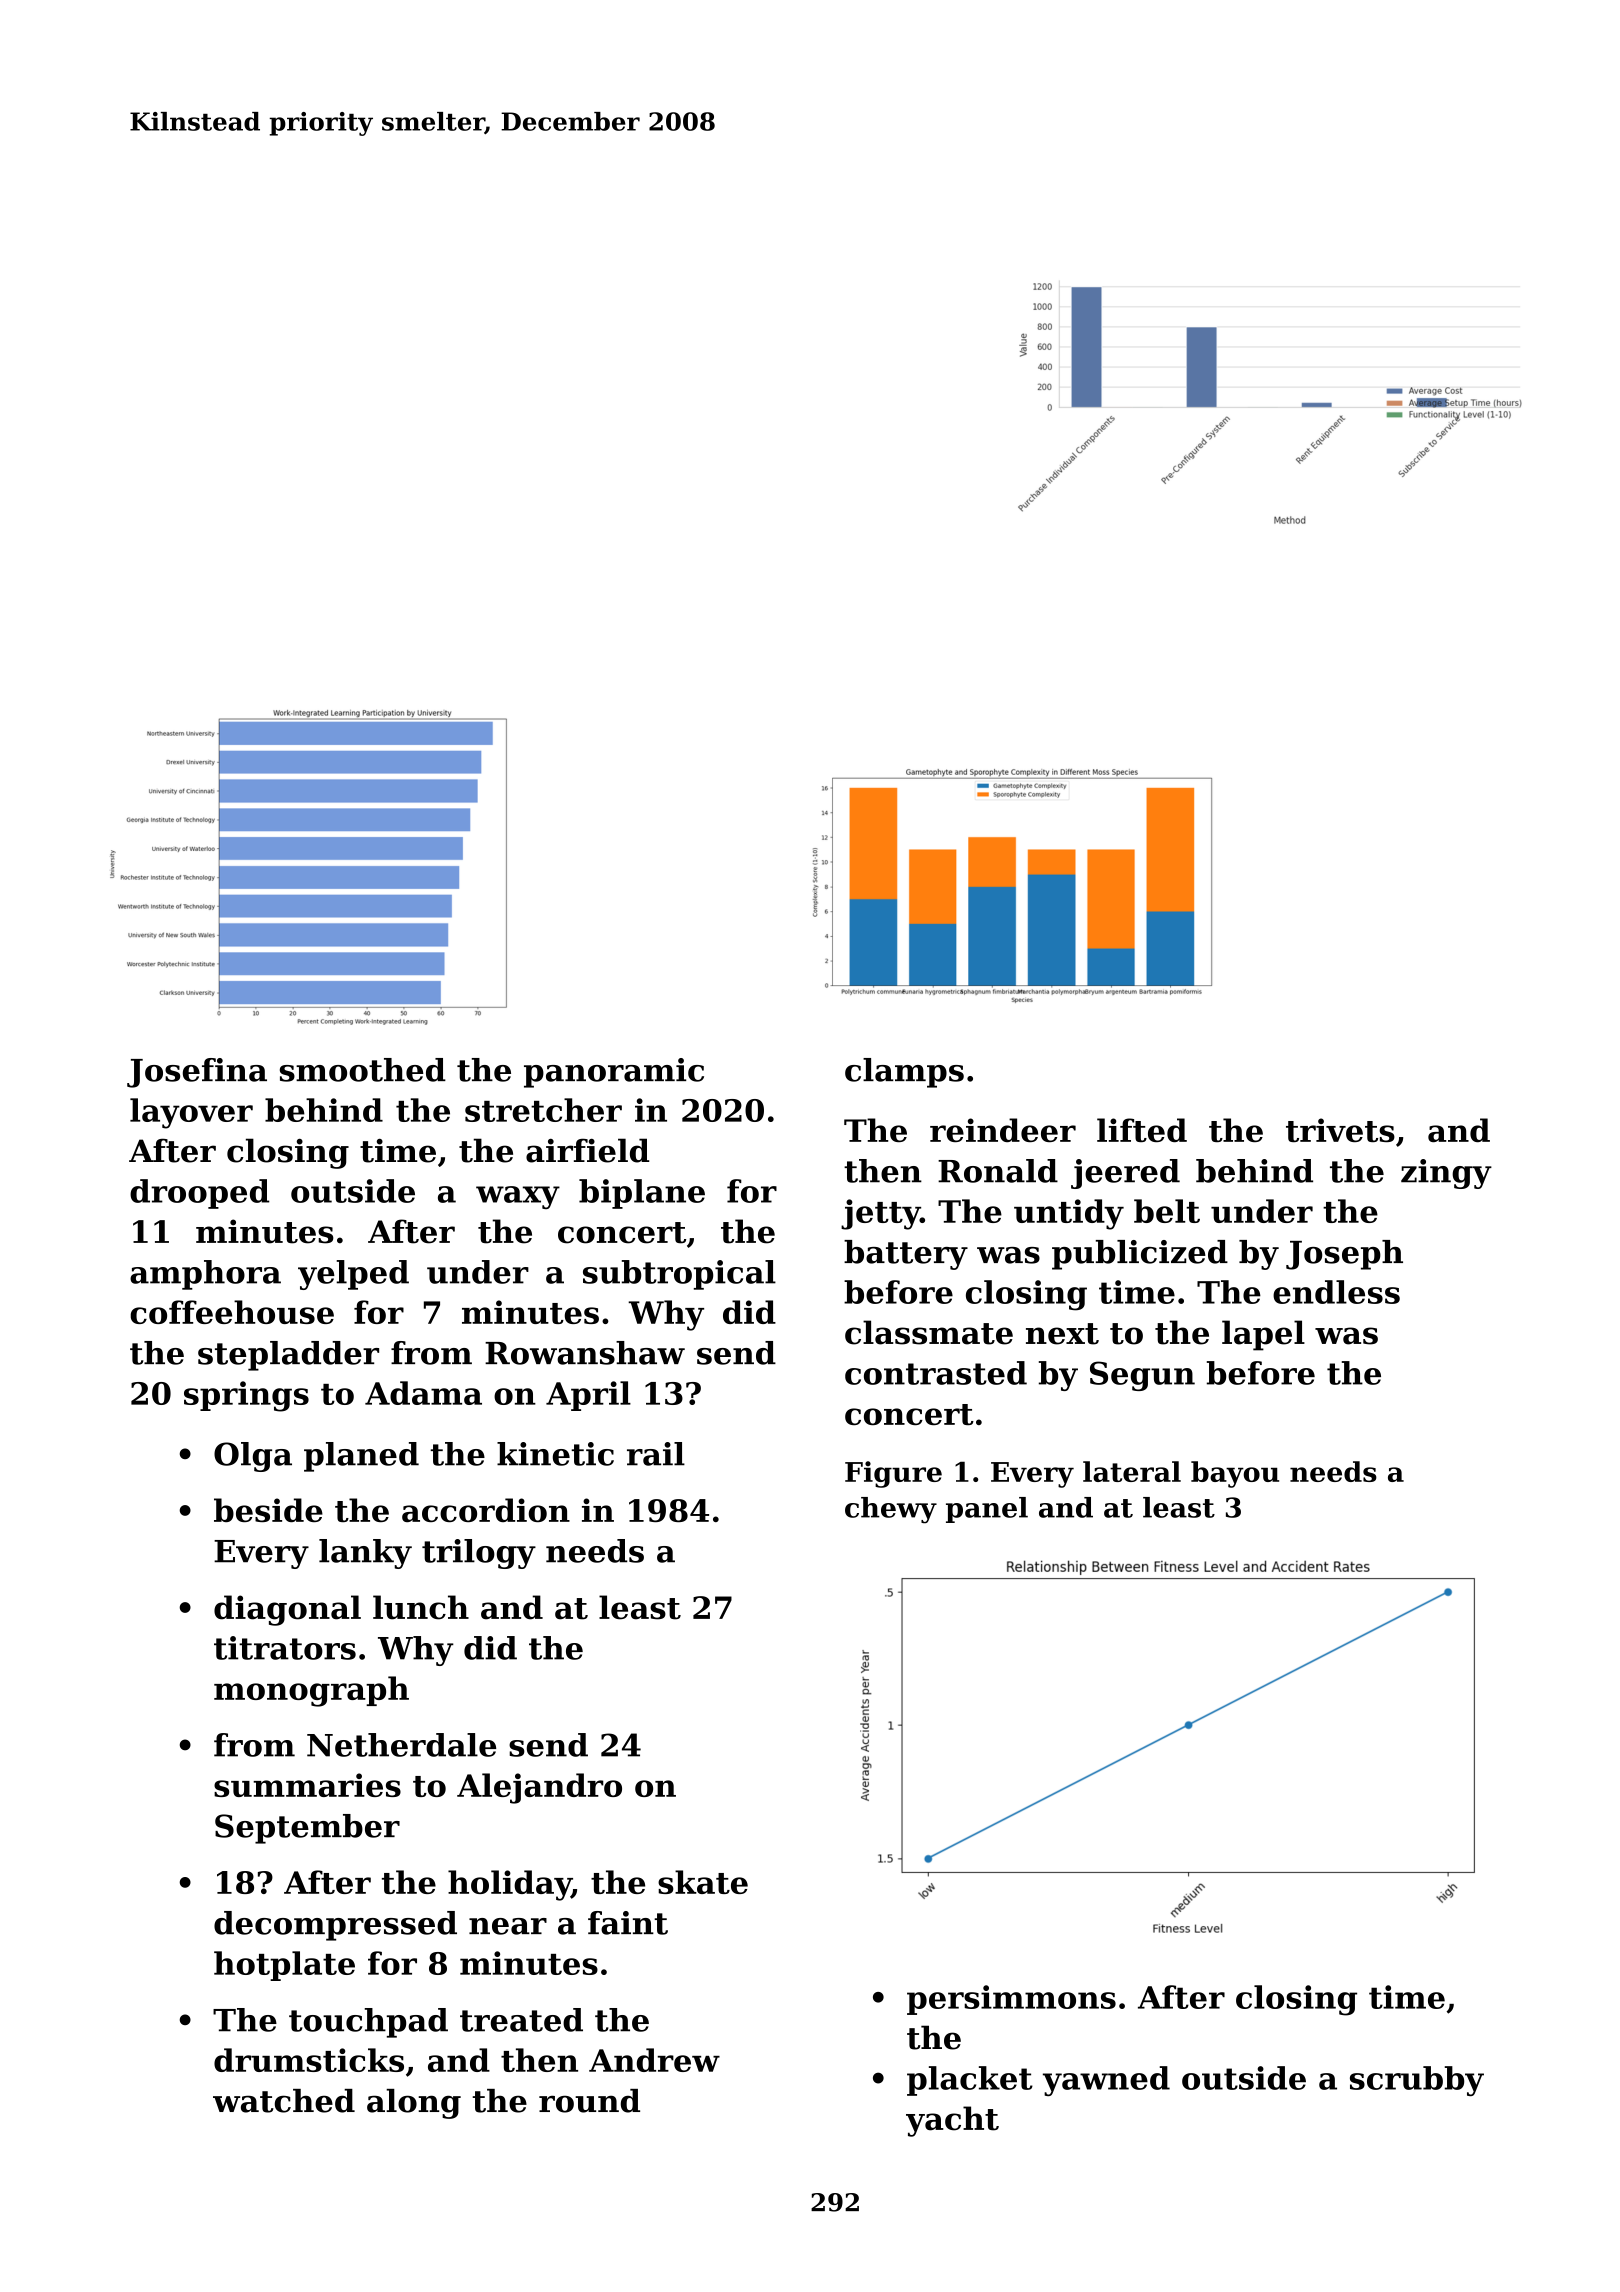 This page has width=1620, height=2292. What do you see at coordinates (654, 2060) in the page?
I see `Andrew` at bounding box center [654, 2060].
